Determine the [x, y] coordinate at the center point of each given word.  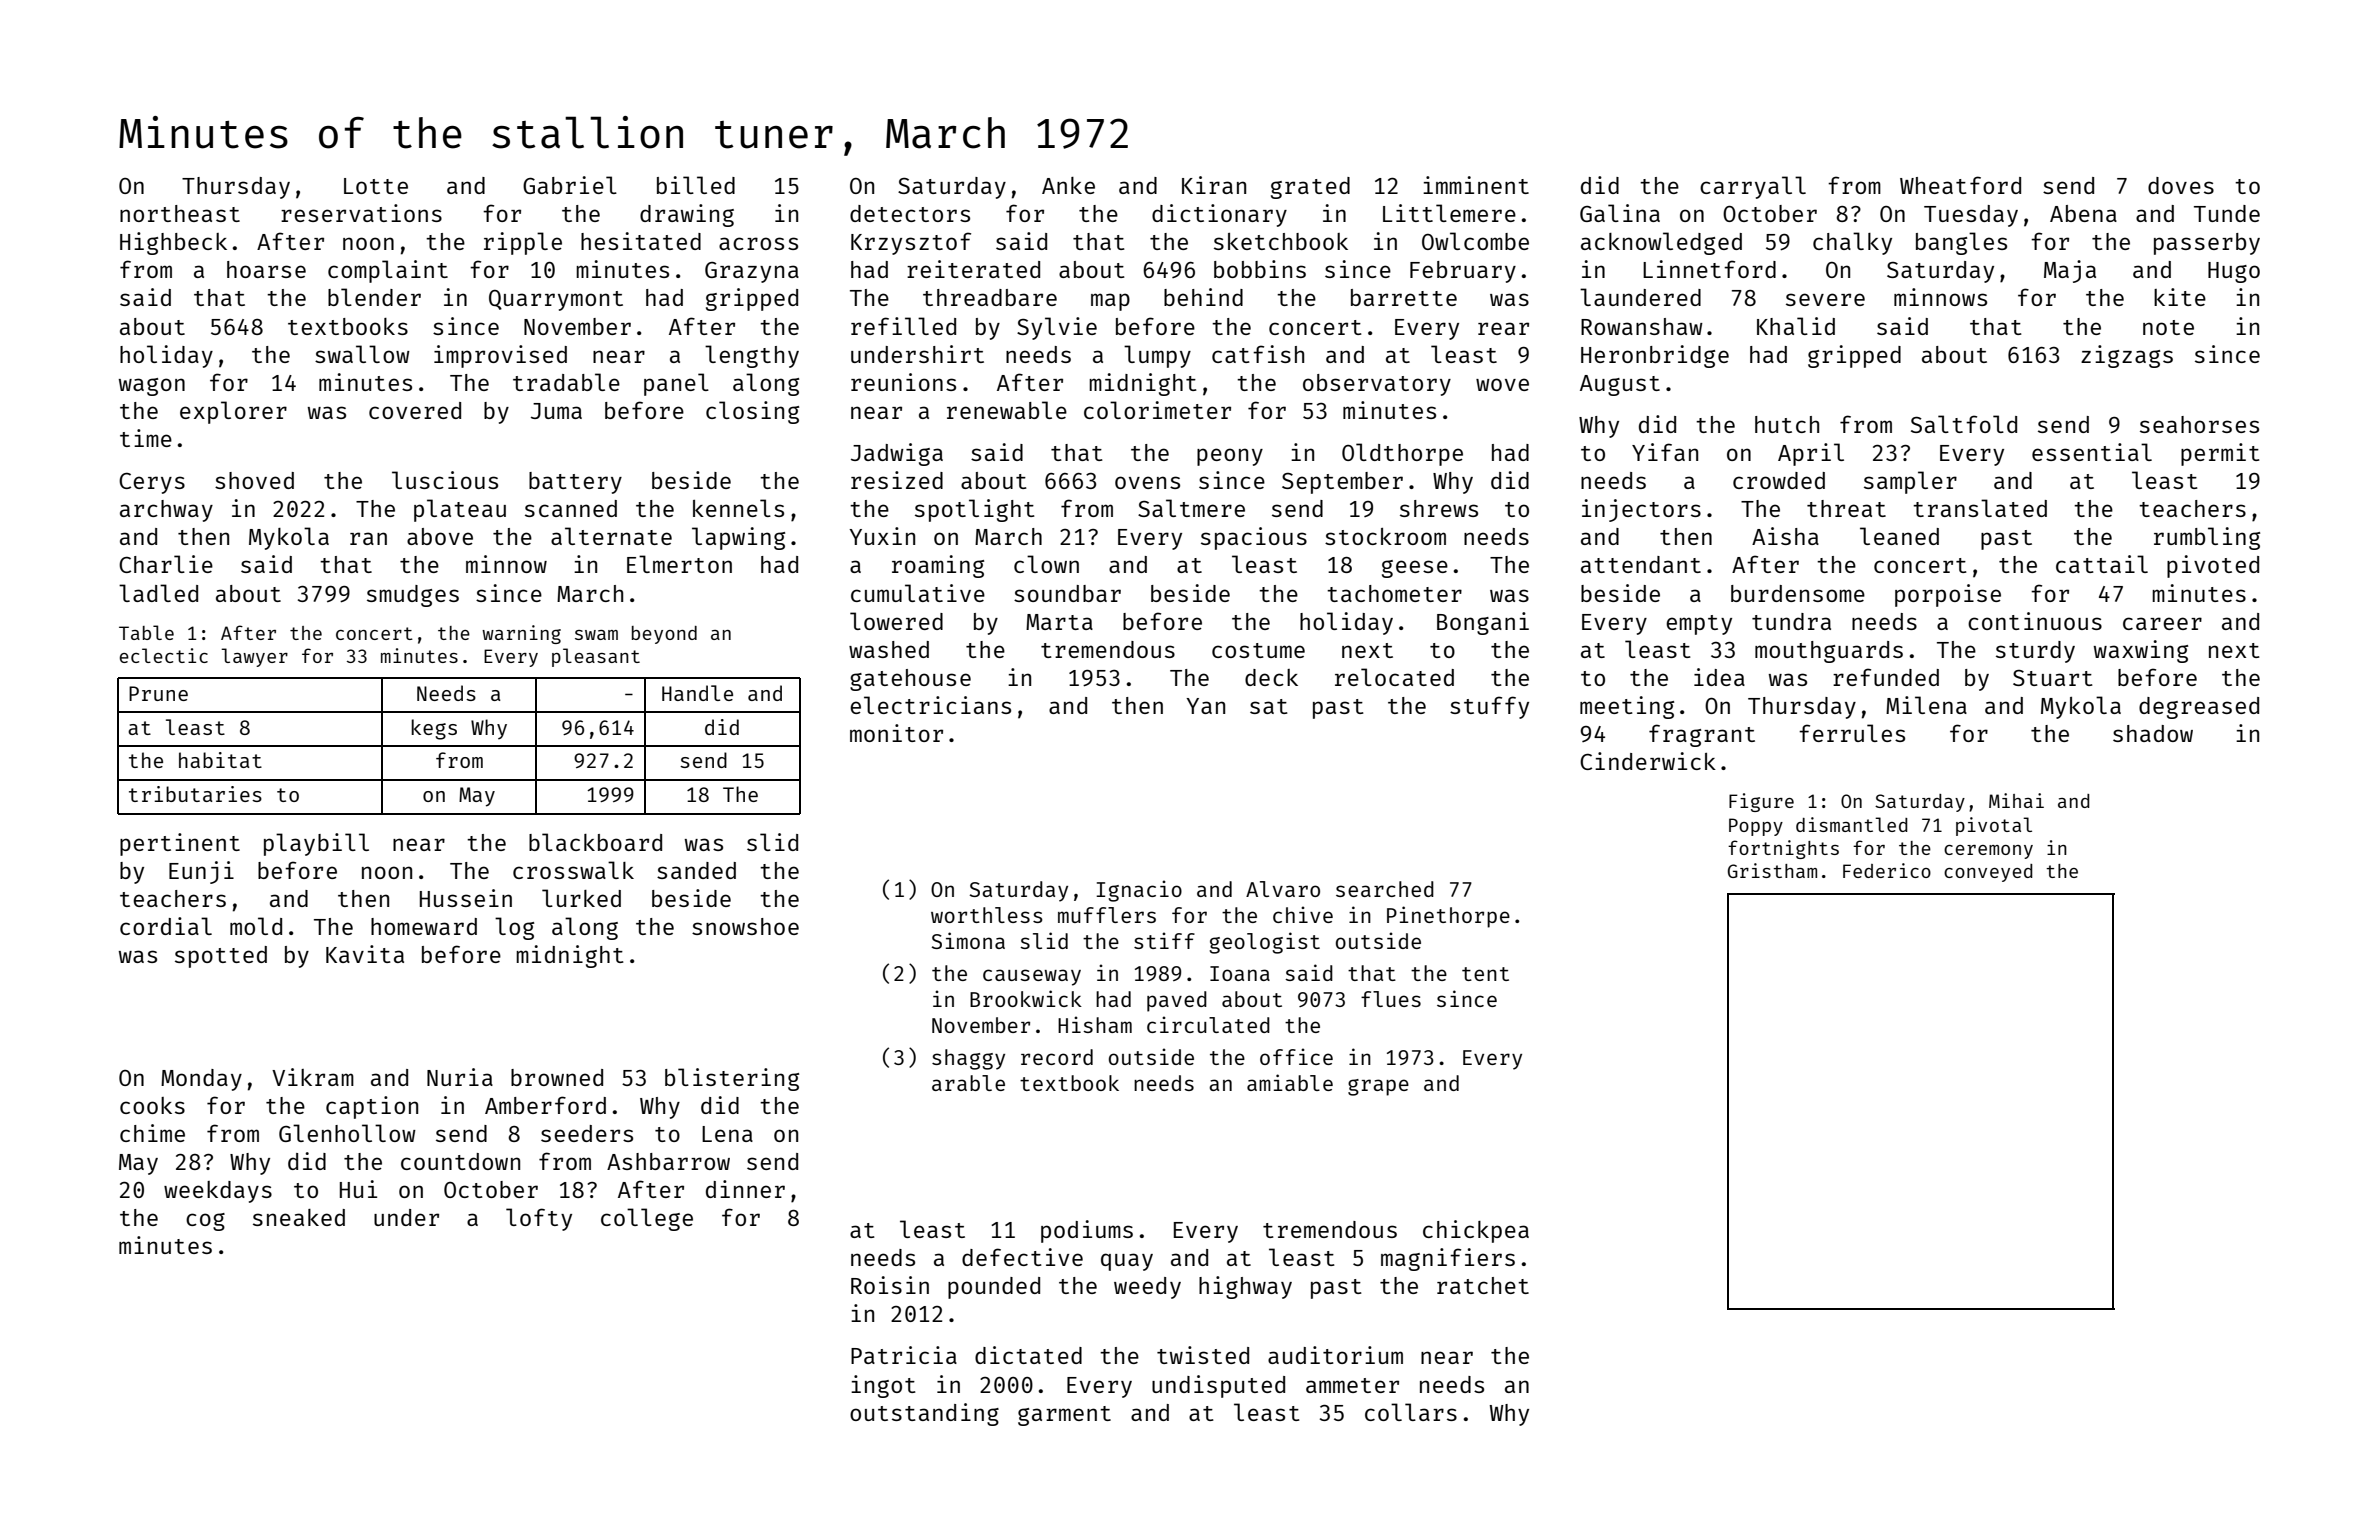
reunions [903, 382]
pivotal [1994, 826]
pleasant [596, 657]
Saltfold [1964, 424]
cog [205, 1222]
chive [1303, 914]
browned [557, 1077]
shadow [2153, 733]
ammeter [1352, 1385]
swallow [362, 354]
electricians [930, 705]
